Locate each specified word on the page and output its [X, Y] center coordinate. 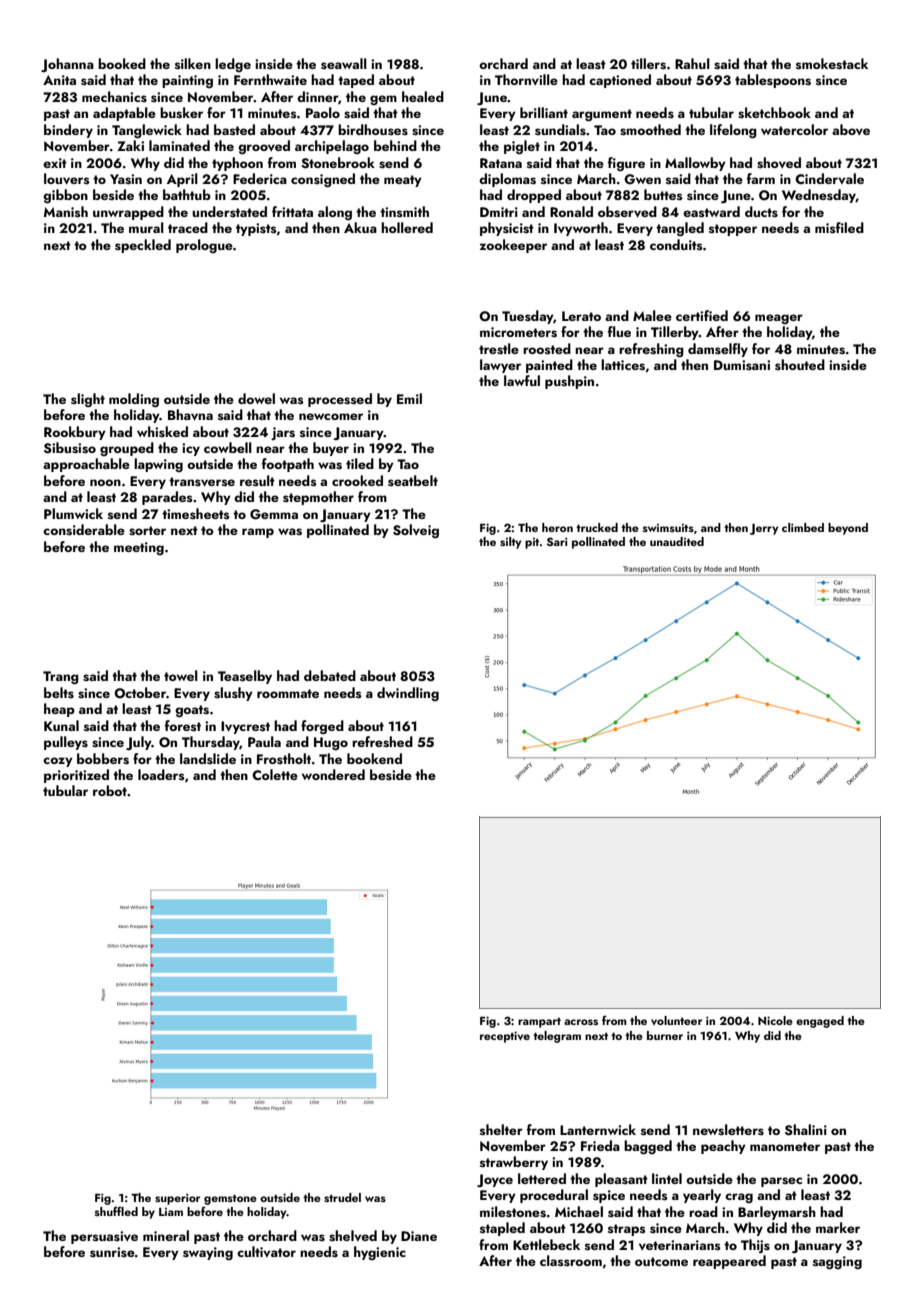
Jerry [764, 529]
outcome [661, 1261]
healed [423, 96]
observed [627, 212]
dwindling [408, 694]
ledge [233, 65]
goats [192, 711]
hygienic [380, 1253]
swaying [208, 1253]
